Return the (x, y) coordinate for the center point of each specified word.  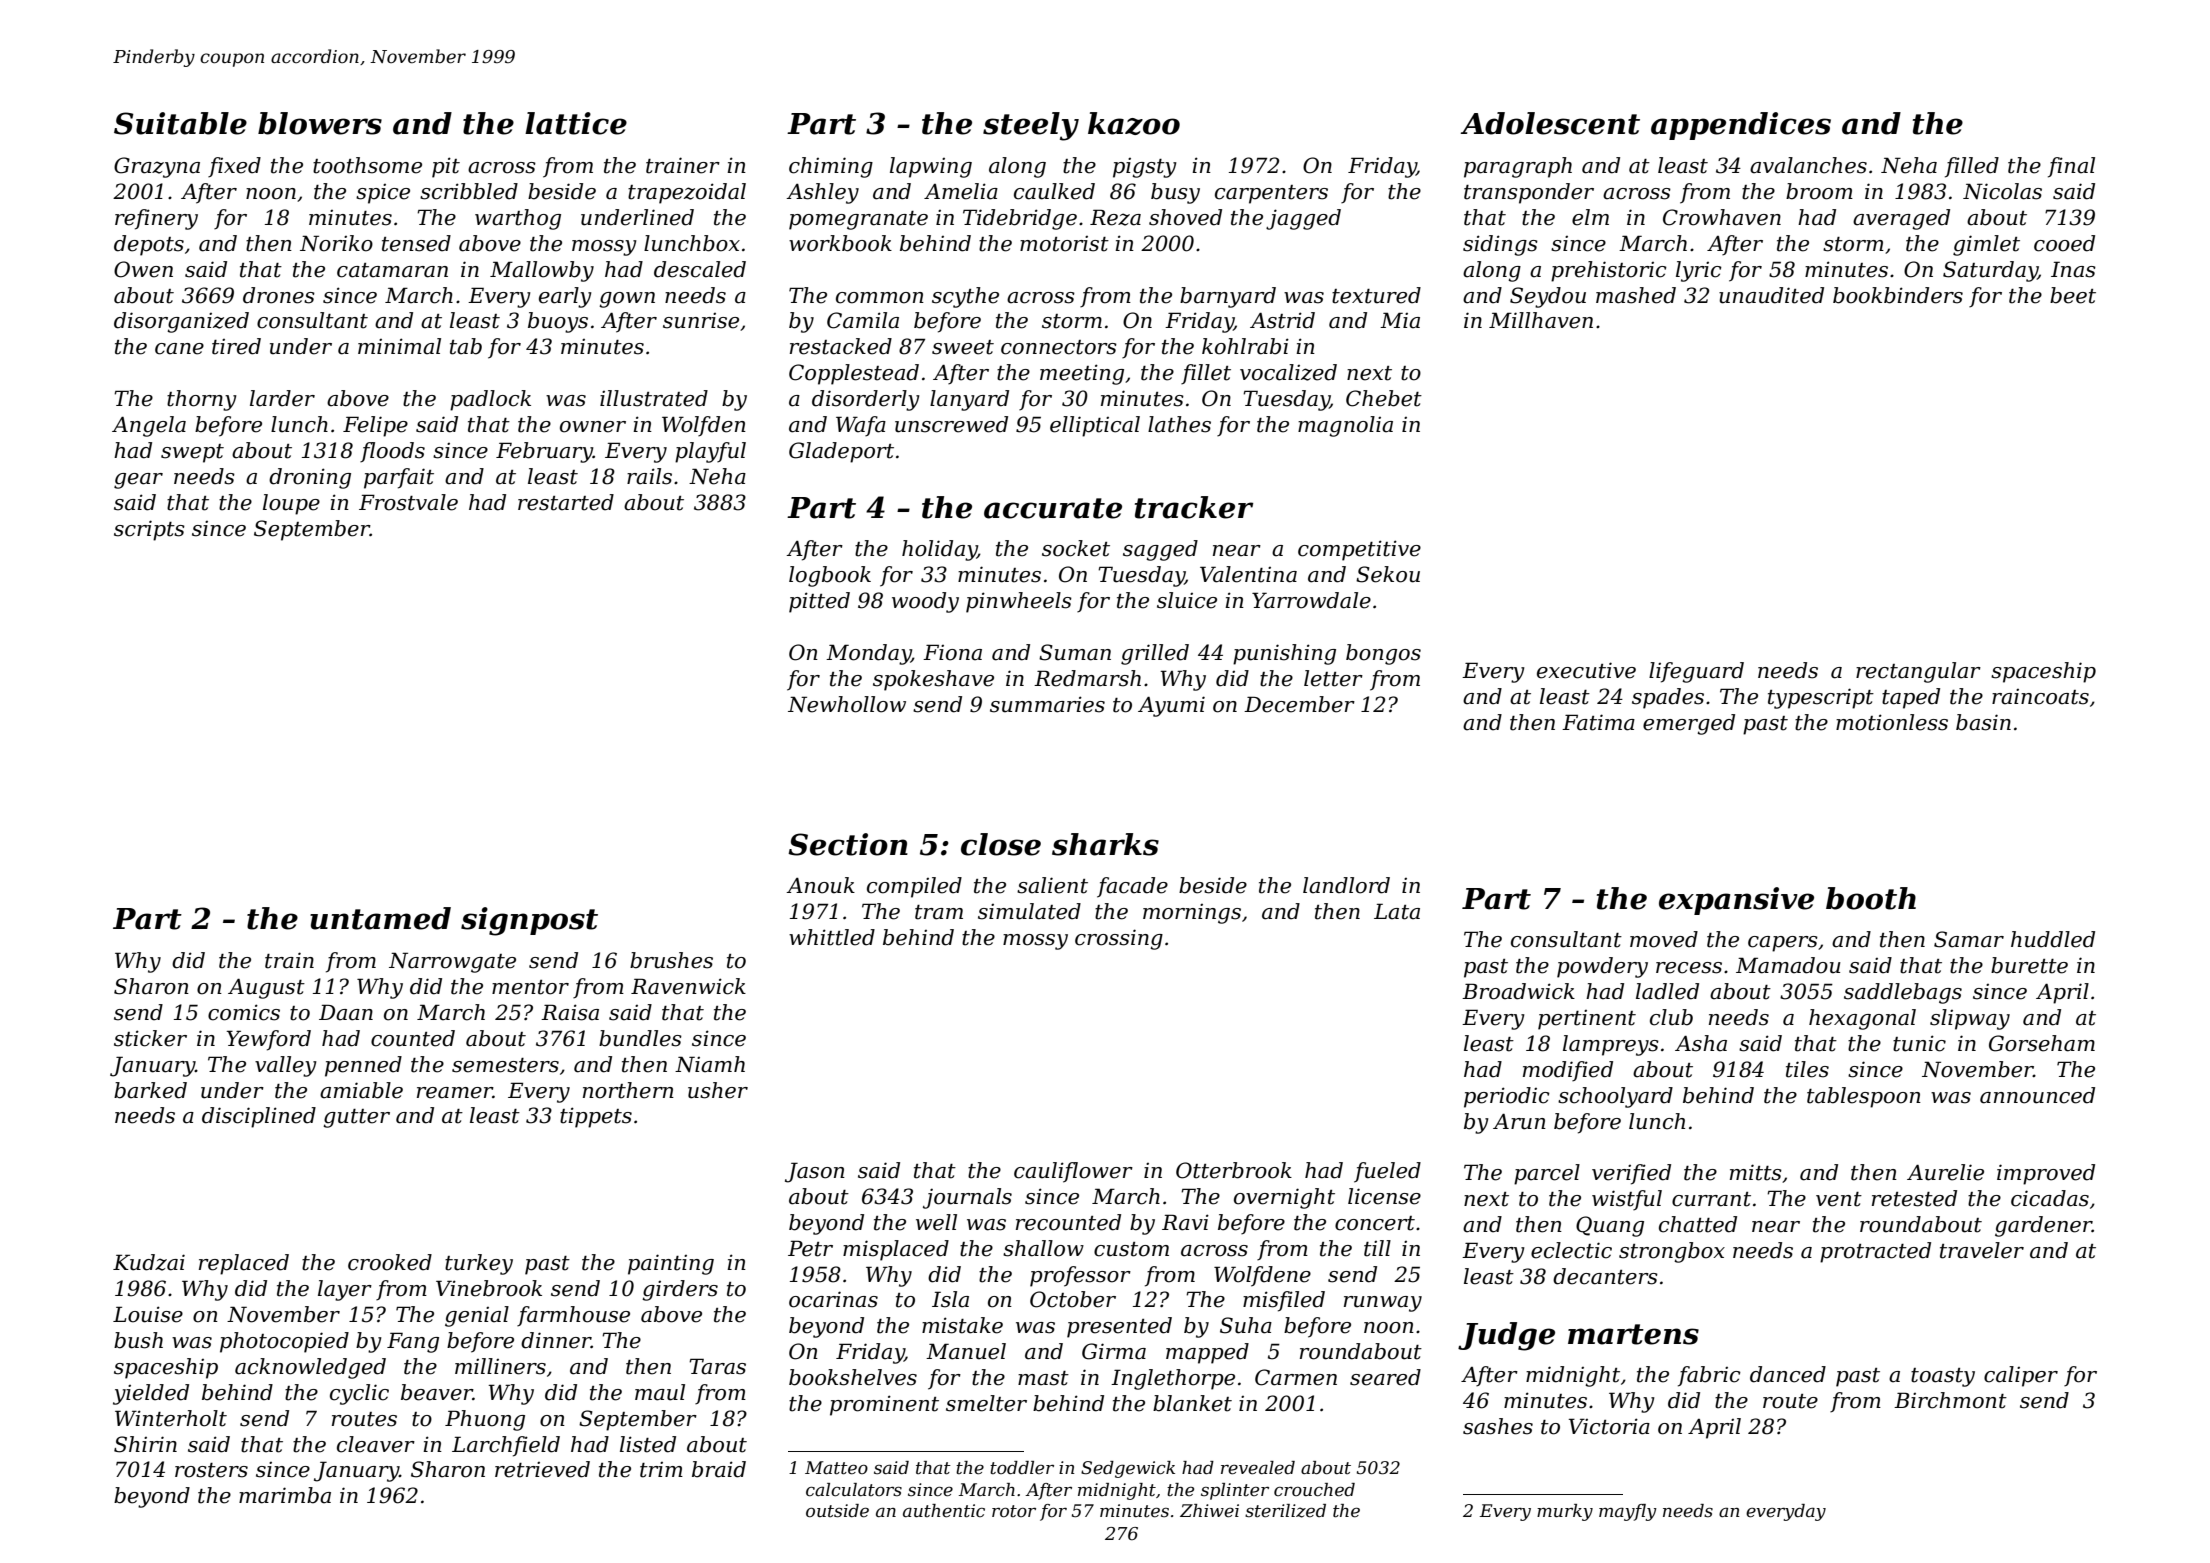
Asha (1701, 1043)
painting (671, 1264)
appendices (1741, 126)
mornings (1192, 914)
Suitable (180, 123)
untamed (380, 918)
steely (1031, 126)
